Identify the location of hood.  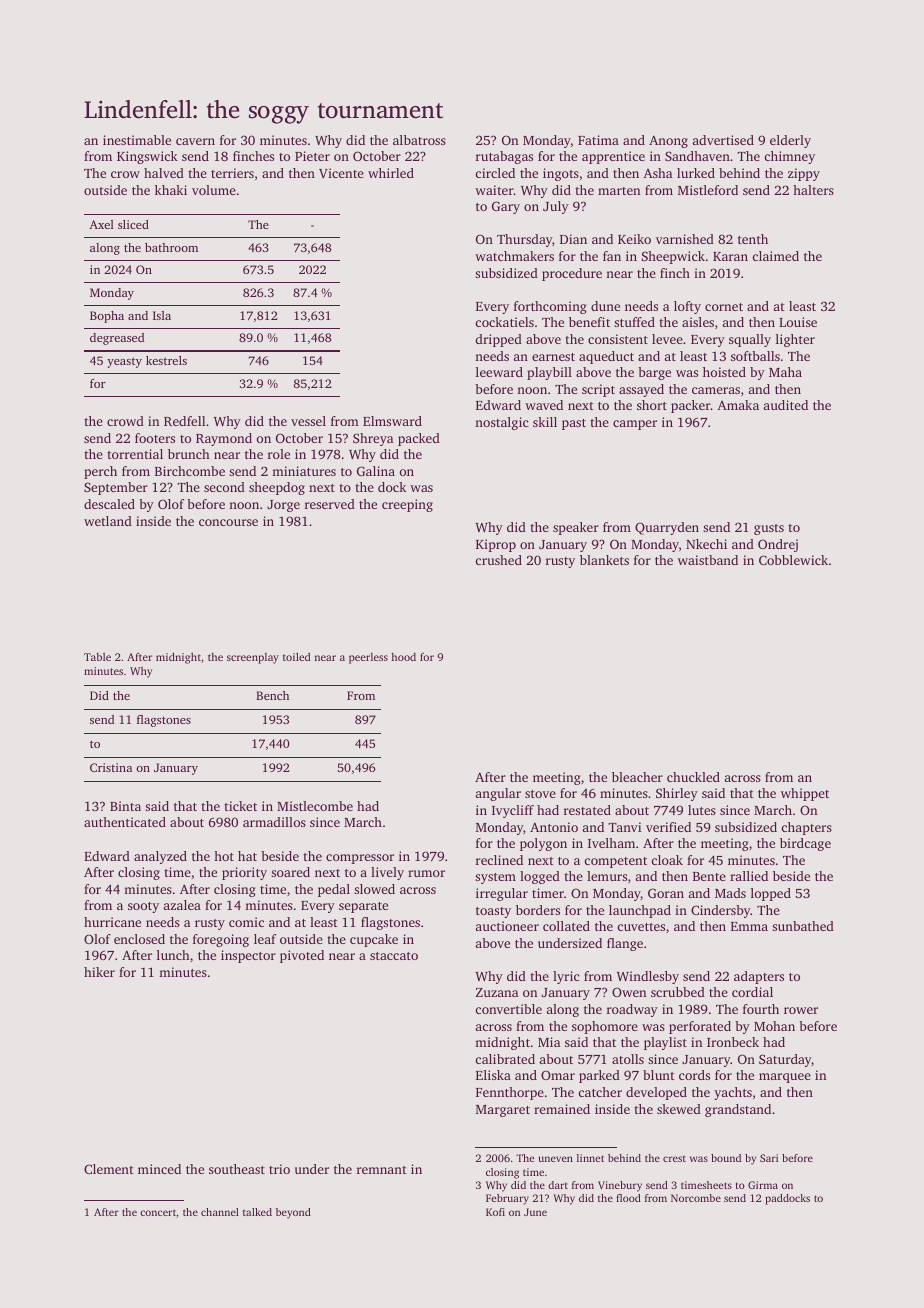
(403, 657).
